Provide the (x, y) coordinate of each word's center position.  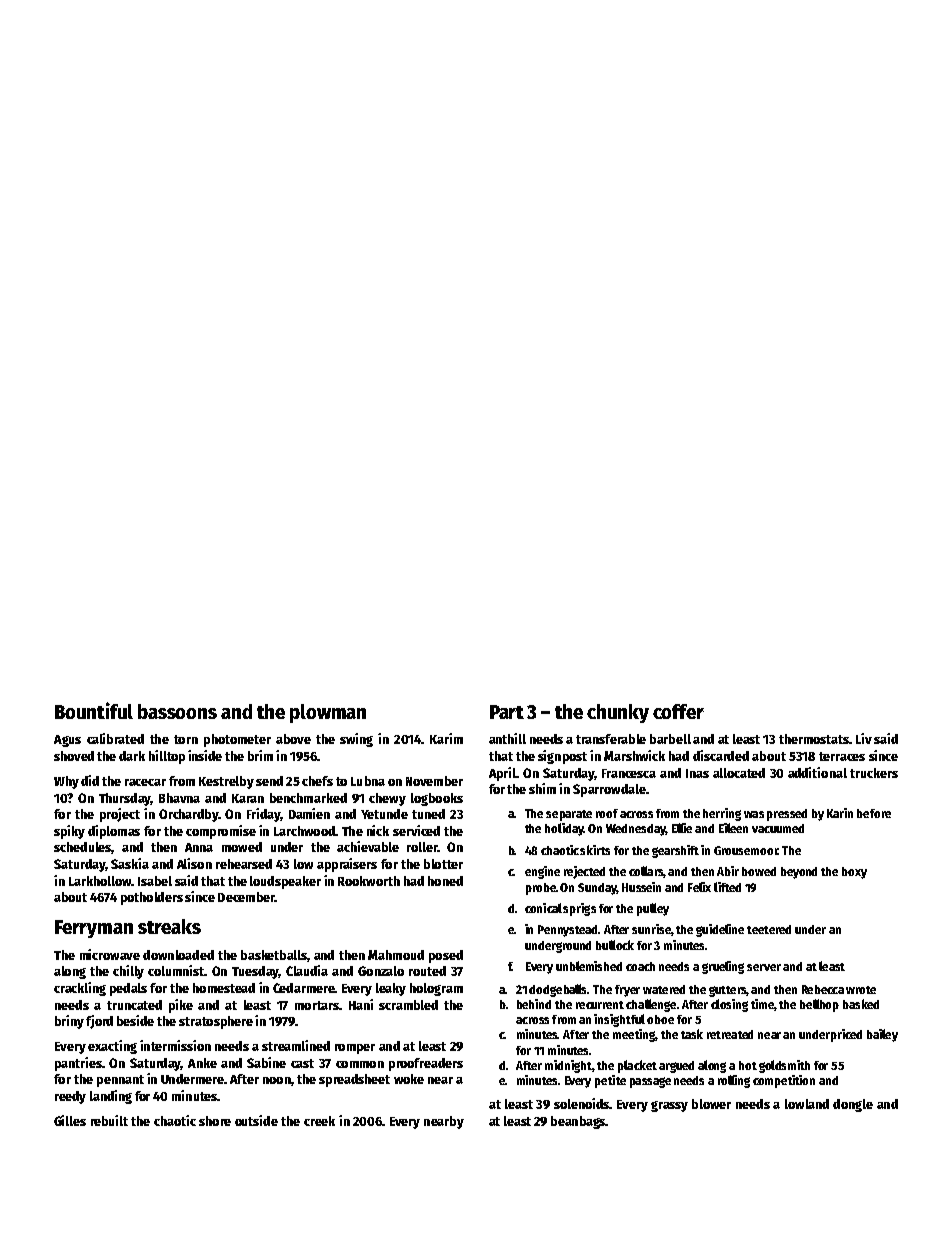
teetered (769, 929)
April (502, 774)
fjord (99, 1022)
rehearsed (244, 864)
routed (427, 971)
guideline (720, 930)
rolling (734, 1081)
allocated (739, 773)
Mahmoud (396, 955)
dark (132, 756)
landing (111, 1097)
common (360, 1064)
